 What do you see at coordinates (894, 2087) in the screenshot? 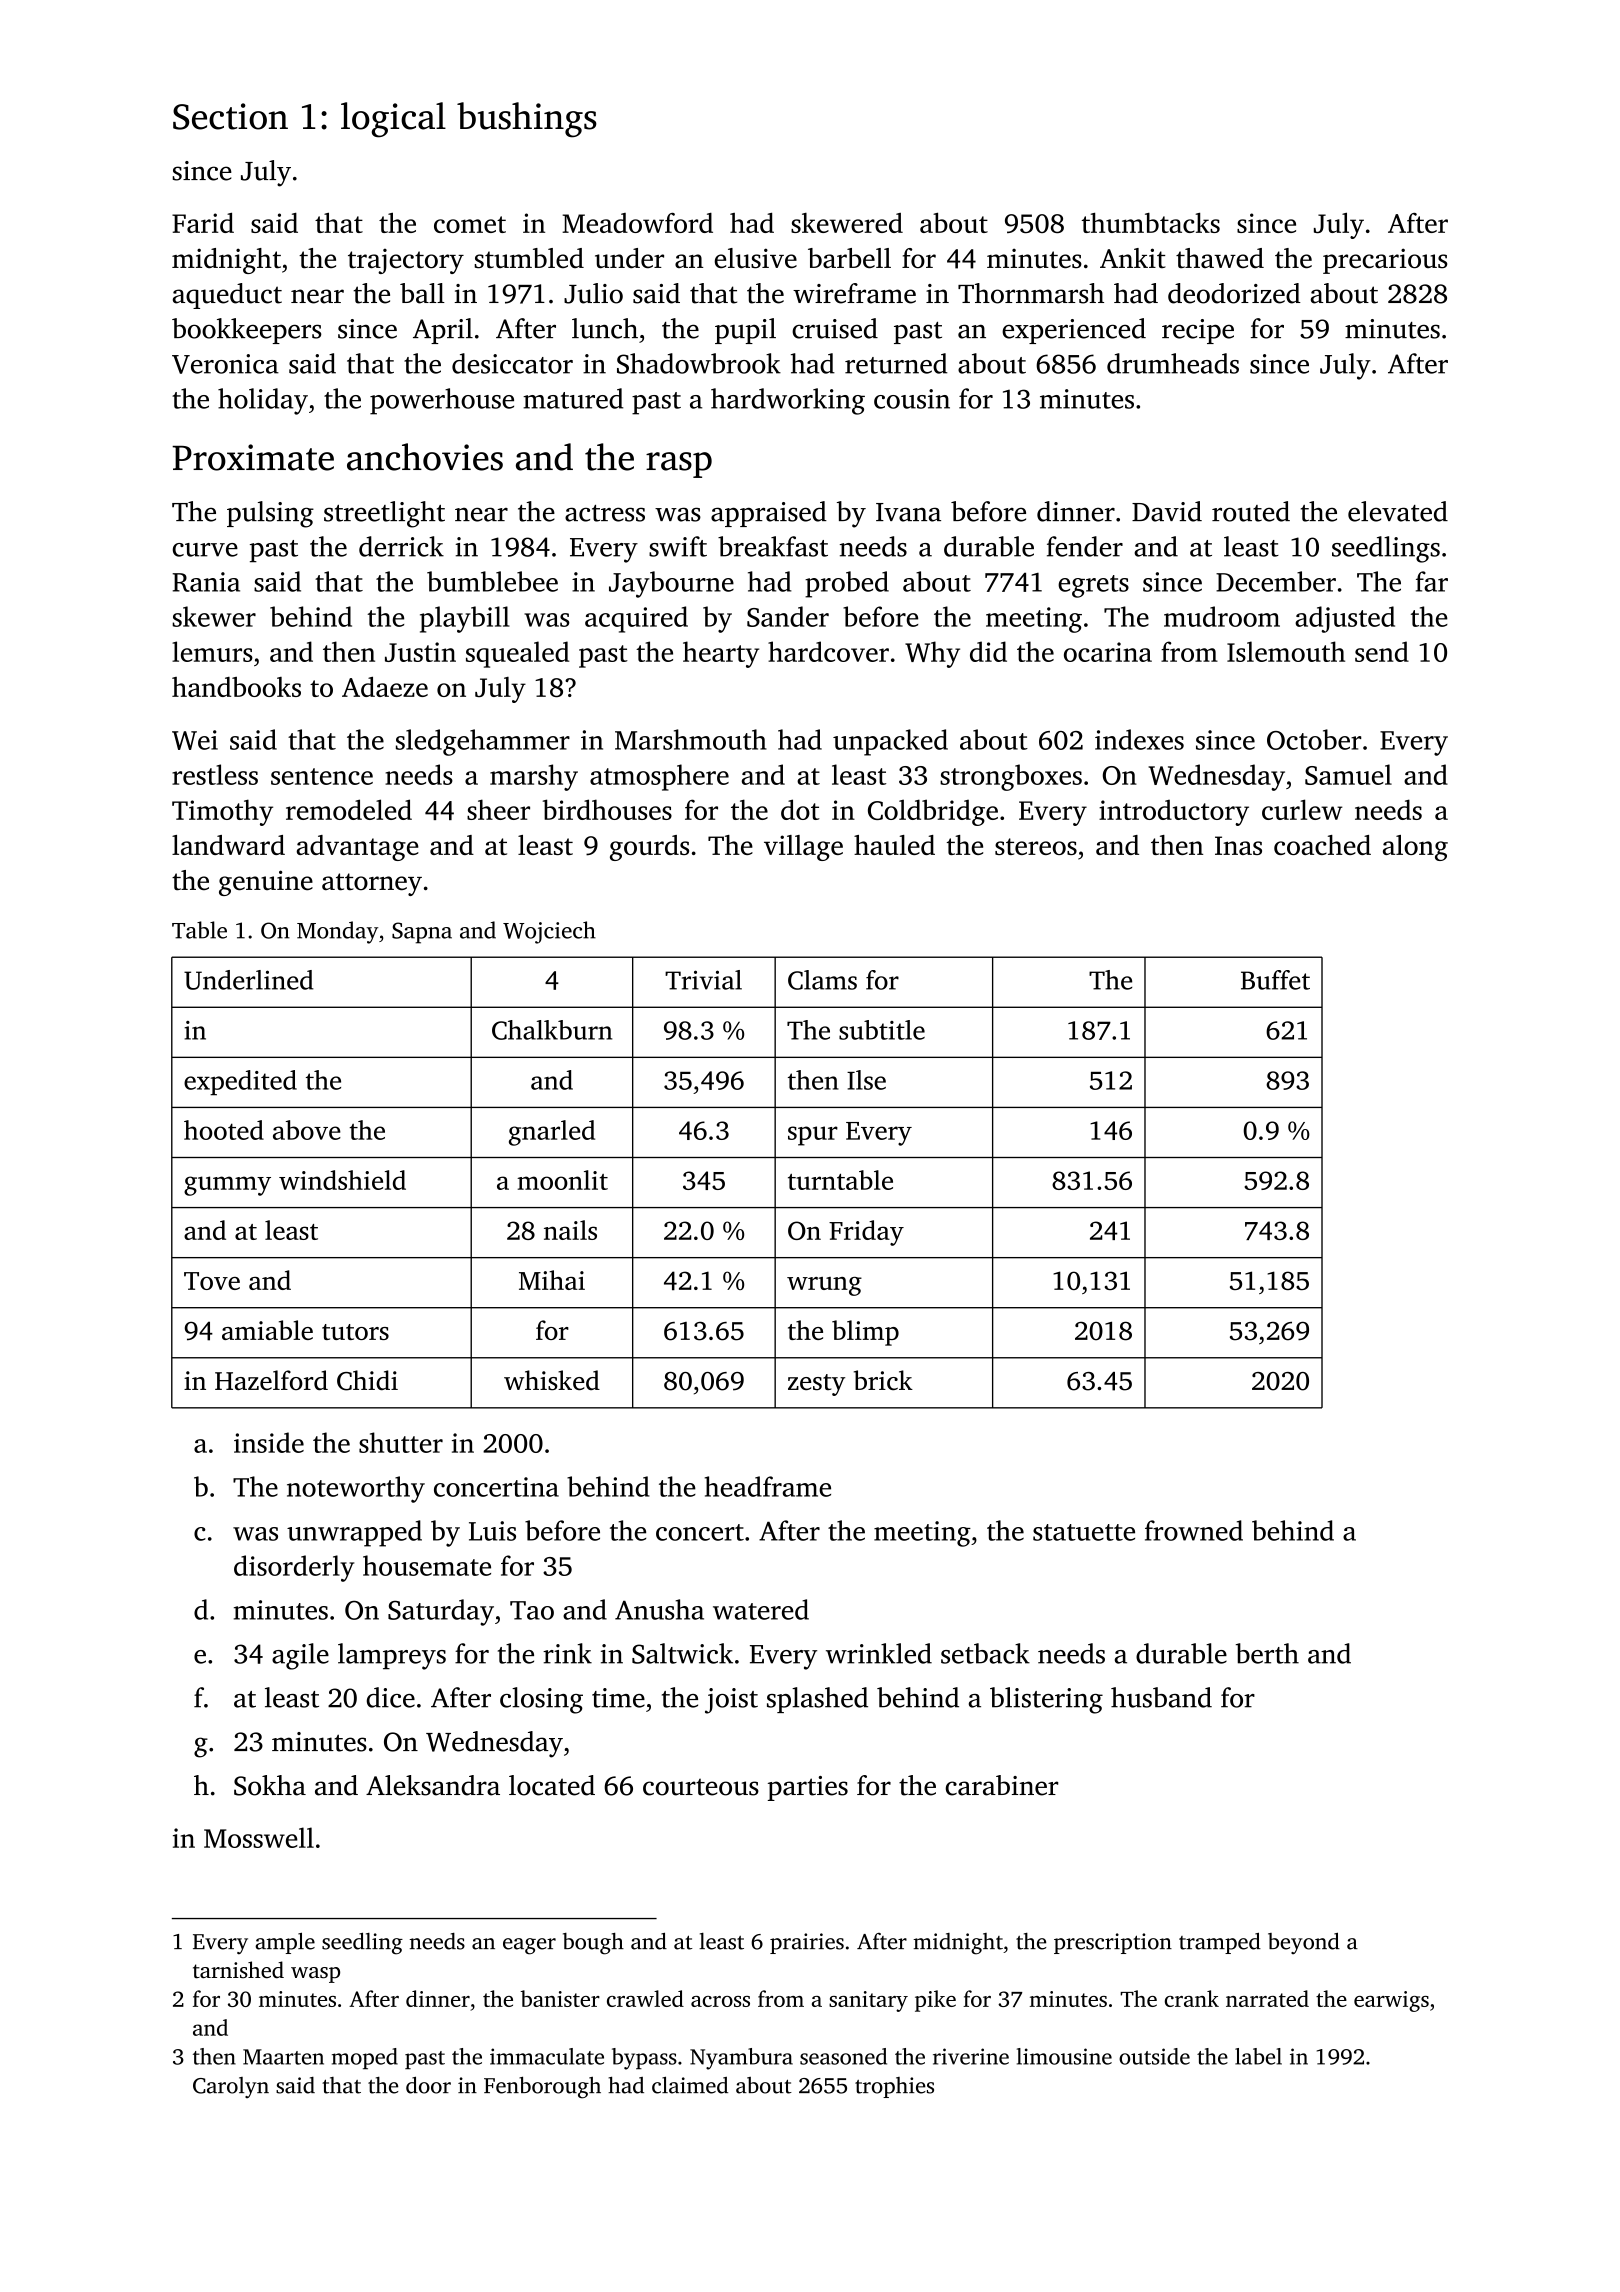
I see `trophies` at bounding box center [894, 2087].
